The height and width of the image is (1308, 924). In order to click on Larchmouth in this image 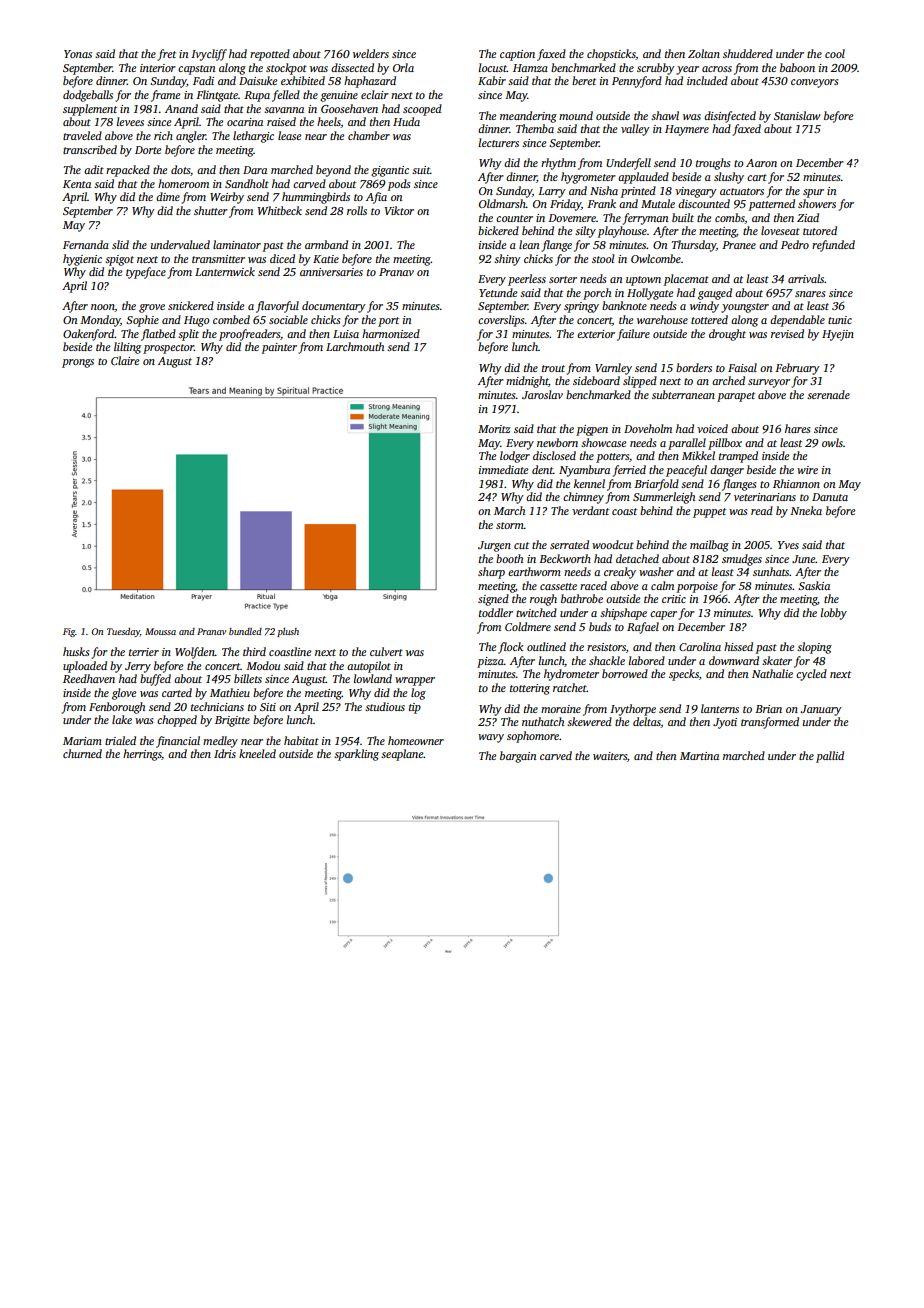, I will do `click(355, 346)`.
